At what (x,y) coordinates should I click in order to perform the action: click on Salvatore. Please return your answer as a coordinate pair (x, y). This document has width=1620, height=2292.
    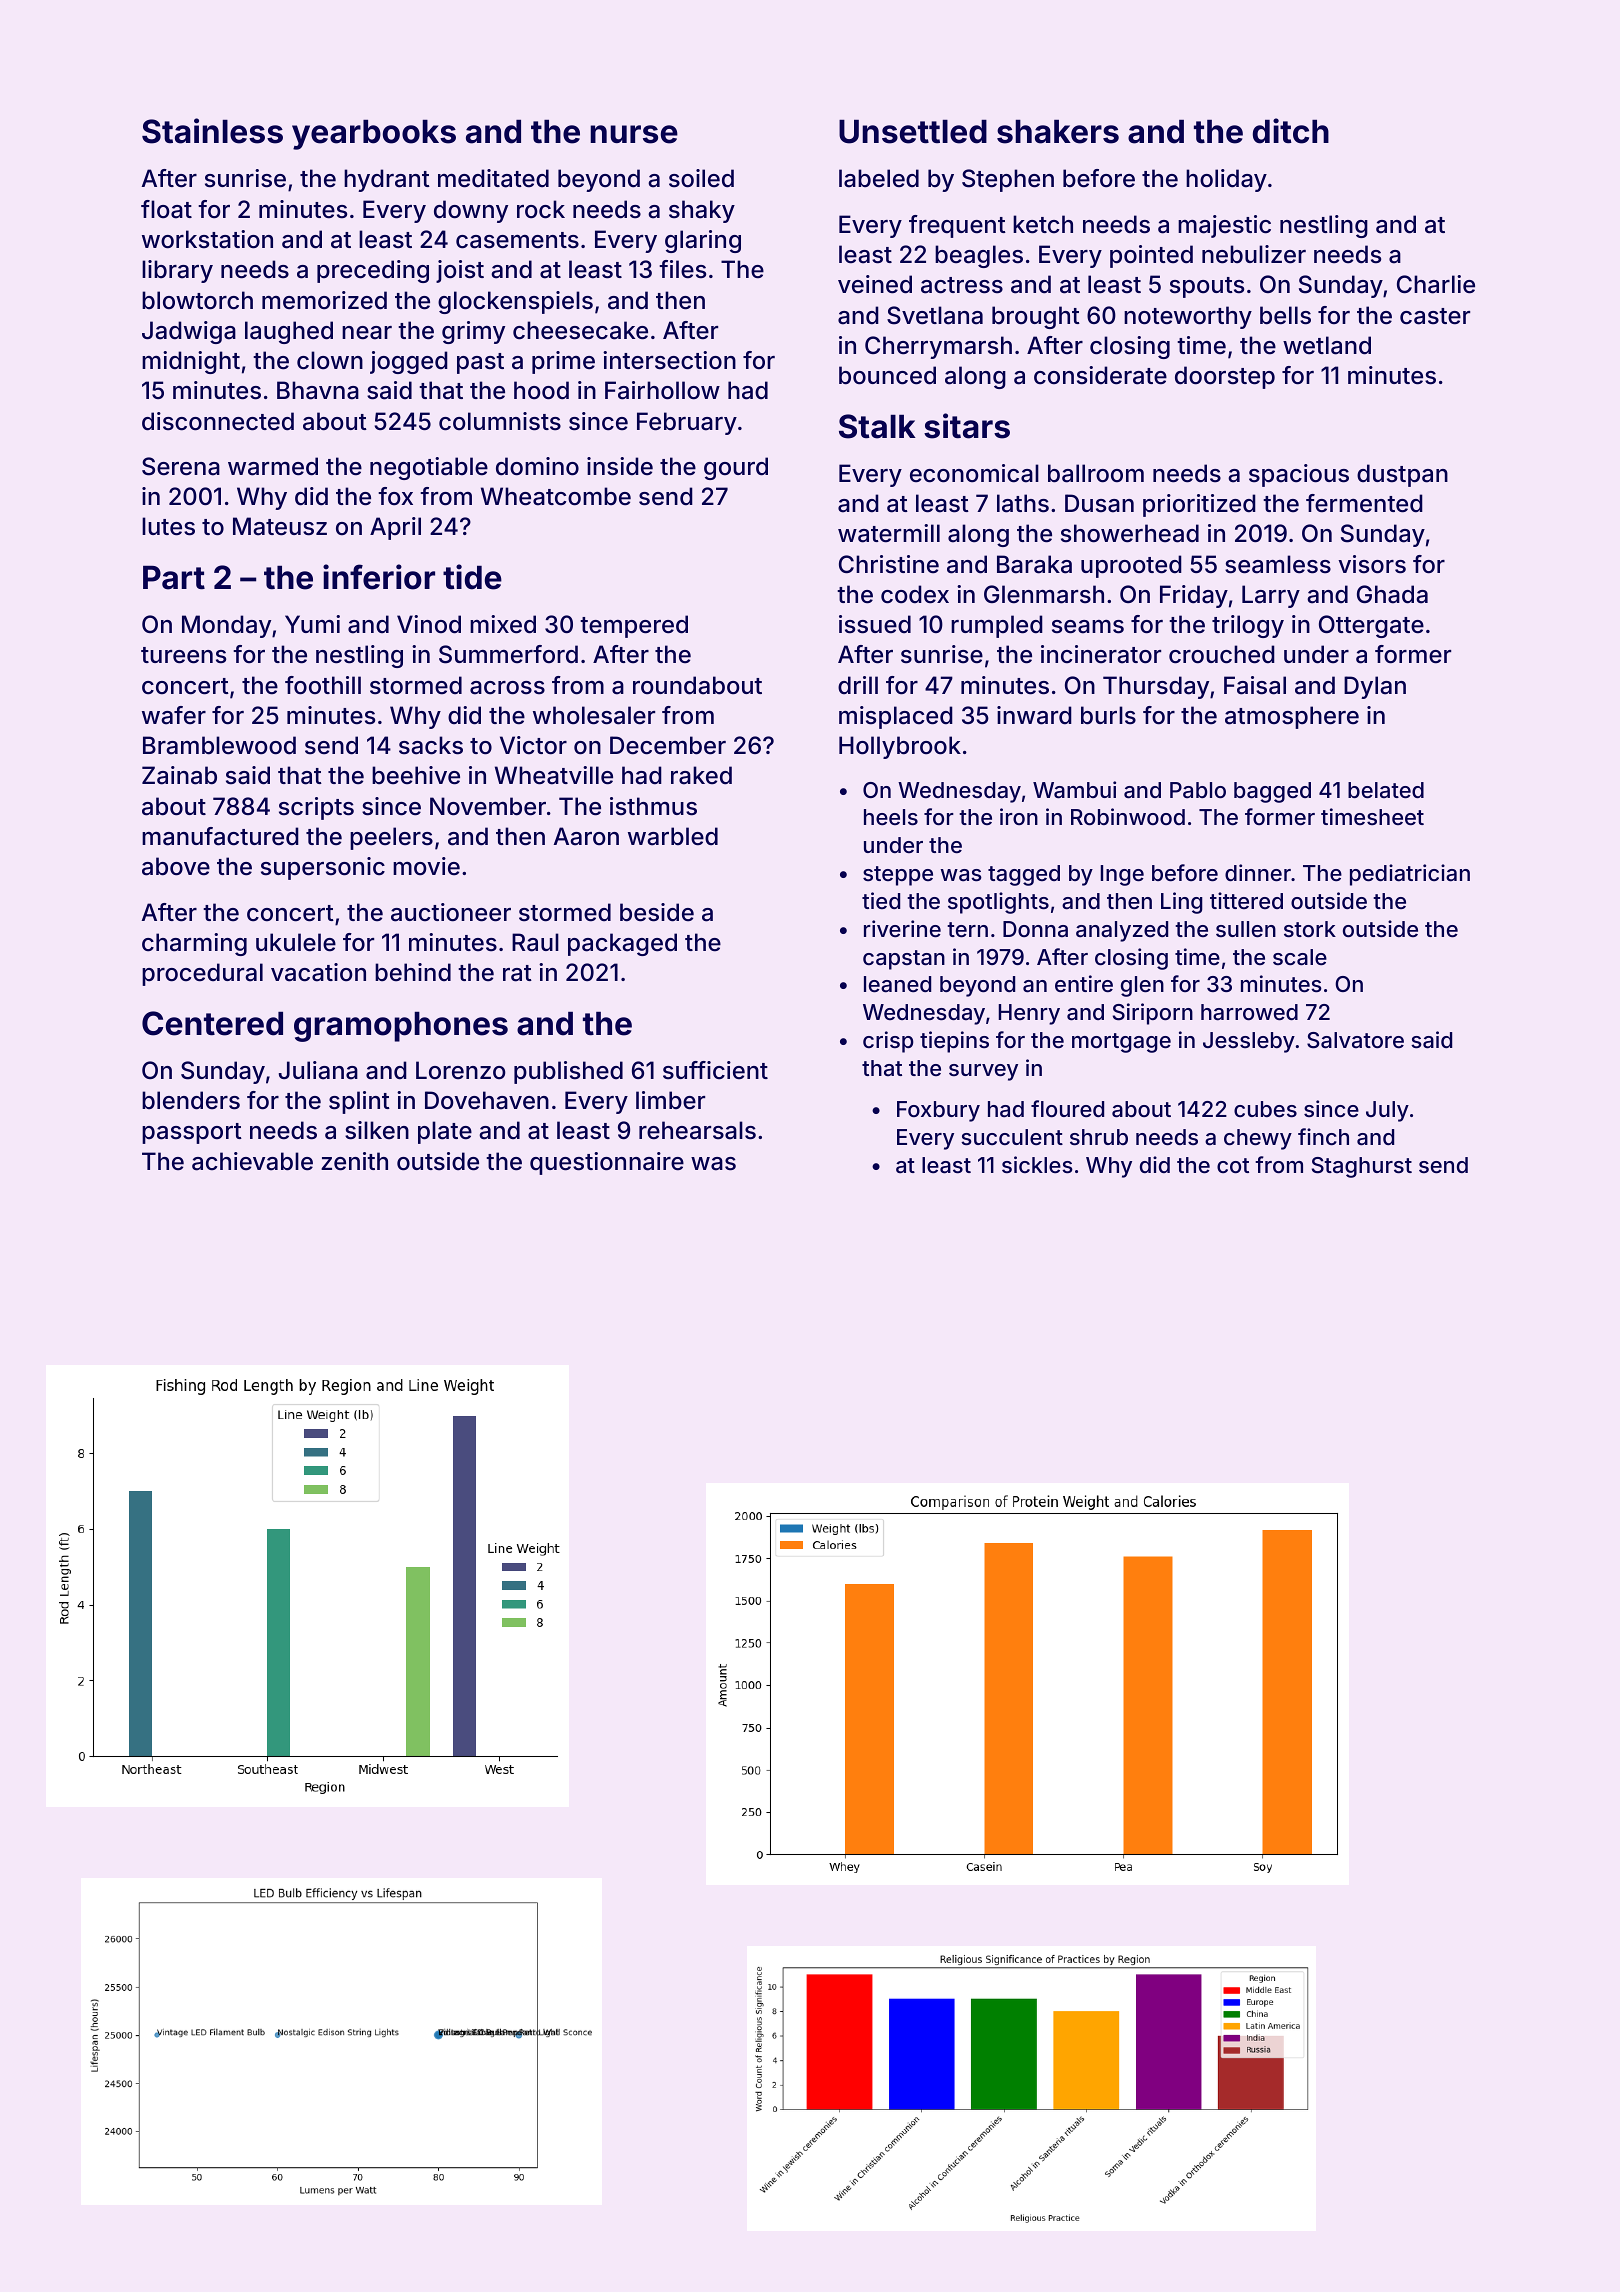
    Looking at the image, I should click on (1355, 1040).
